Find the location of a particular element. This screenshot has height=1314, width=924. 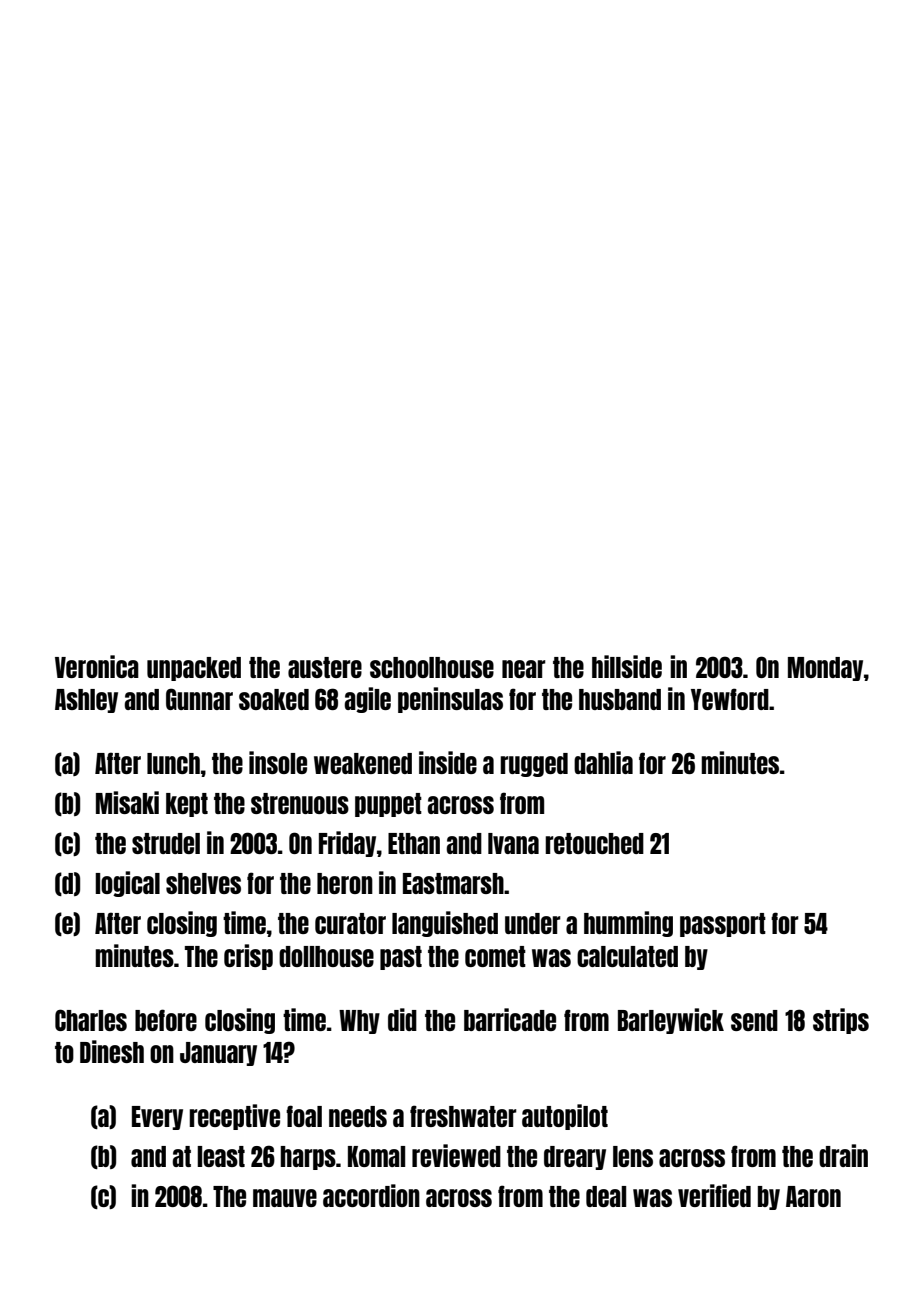

calculated is located at coordinates (627, 956).
